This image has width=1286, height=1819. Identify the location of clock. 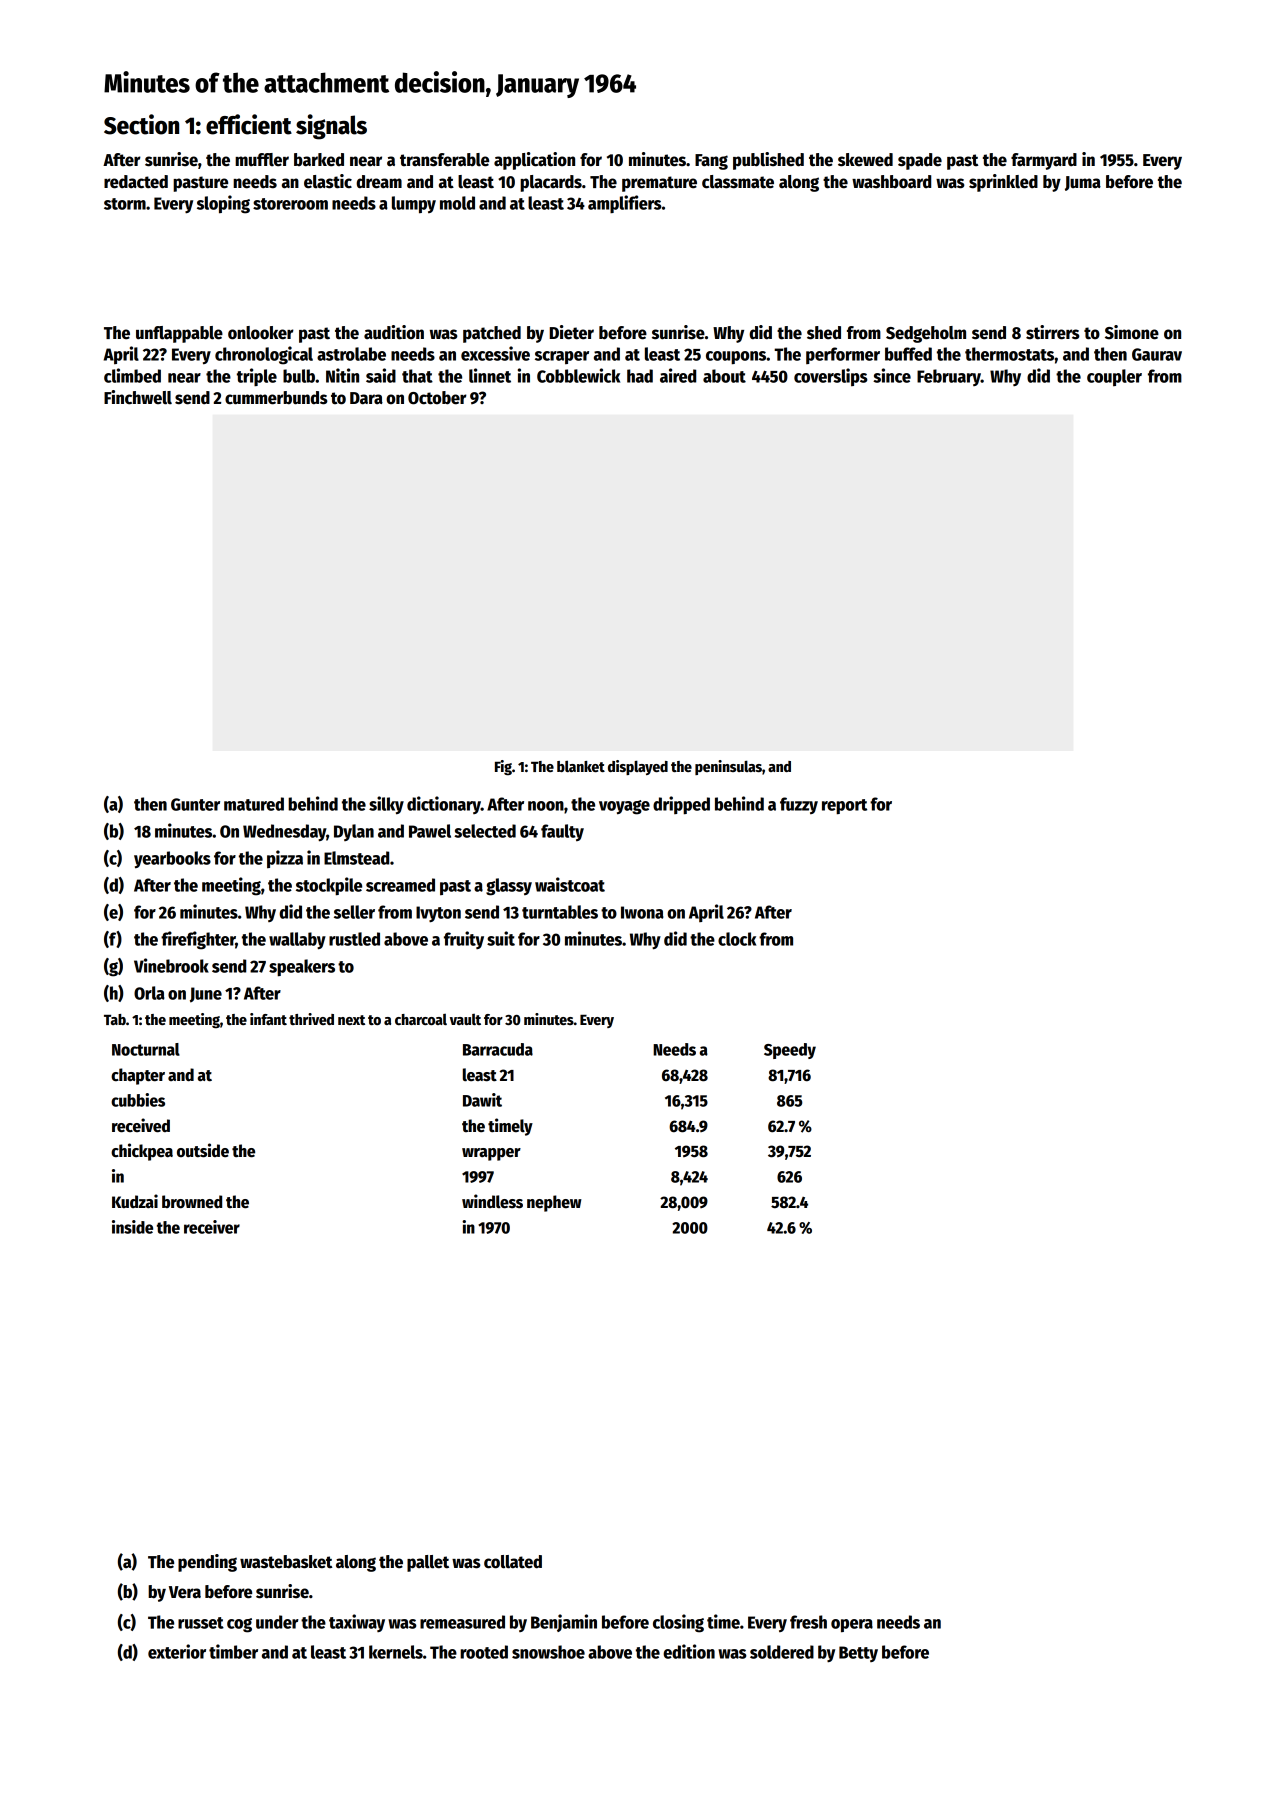
(737, 939).
